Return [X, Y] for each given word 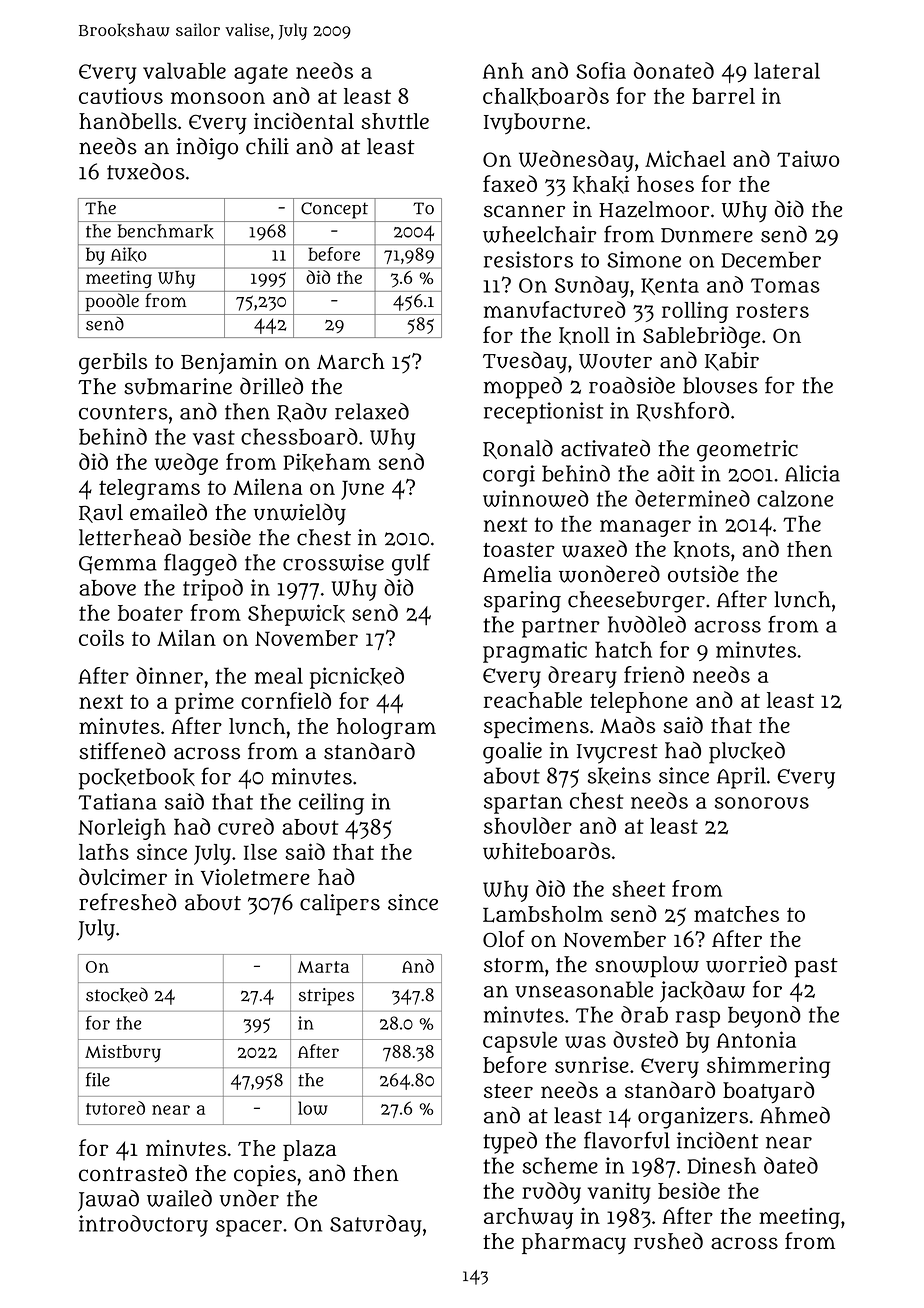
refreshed [127, 902]
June [362, 490]
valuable [184, 70]
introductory [143, 1226]
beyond [764, 1017]
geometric [747, 451]
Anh [503, 70]
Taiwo [808, 159]
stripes [326, 997]
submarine [178, 386]
